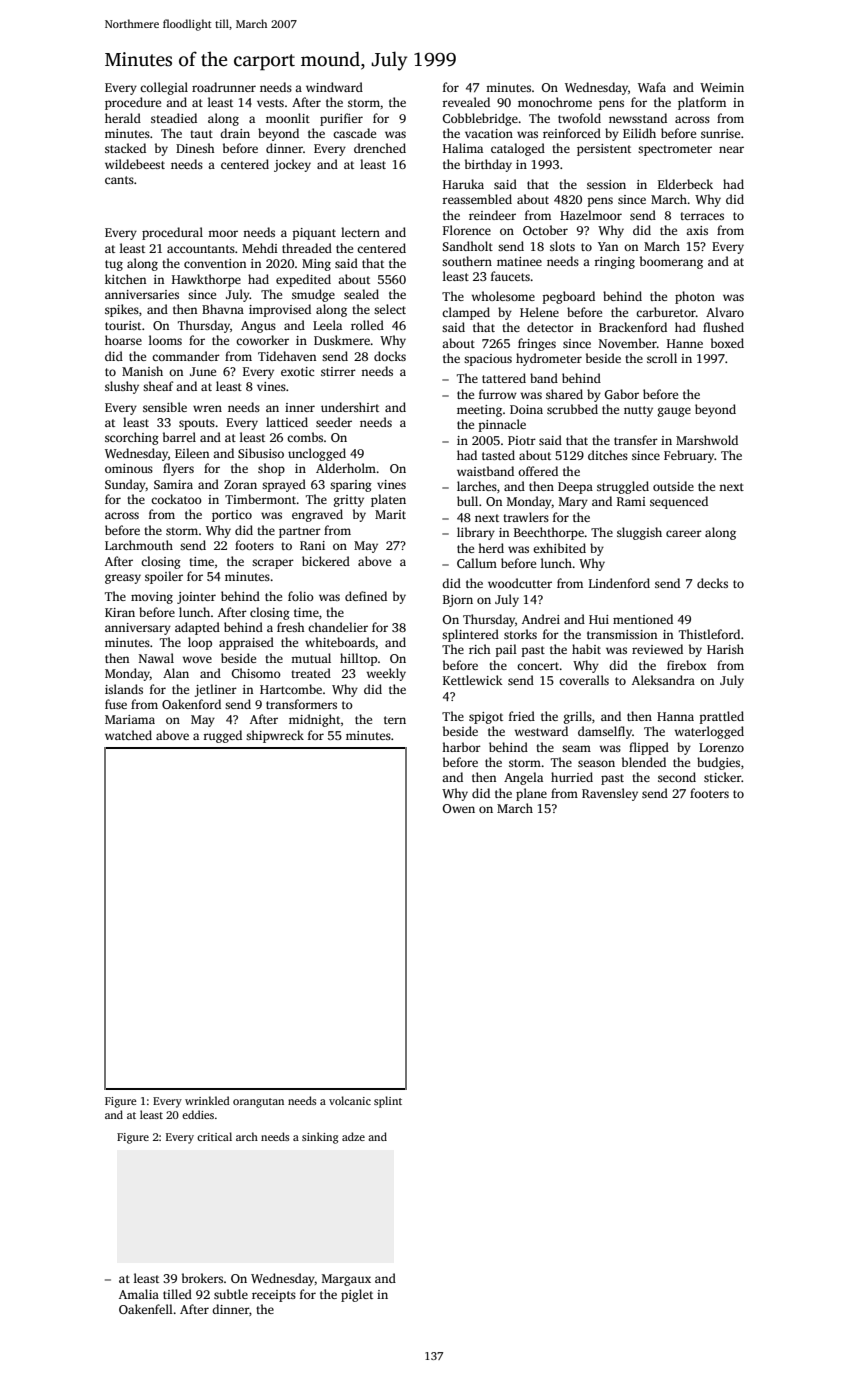 This screenshot has height=1400, width=849. I want to click on revealed, so click(466, 102).
